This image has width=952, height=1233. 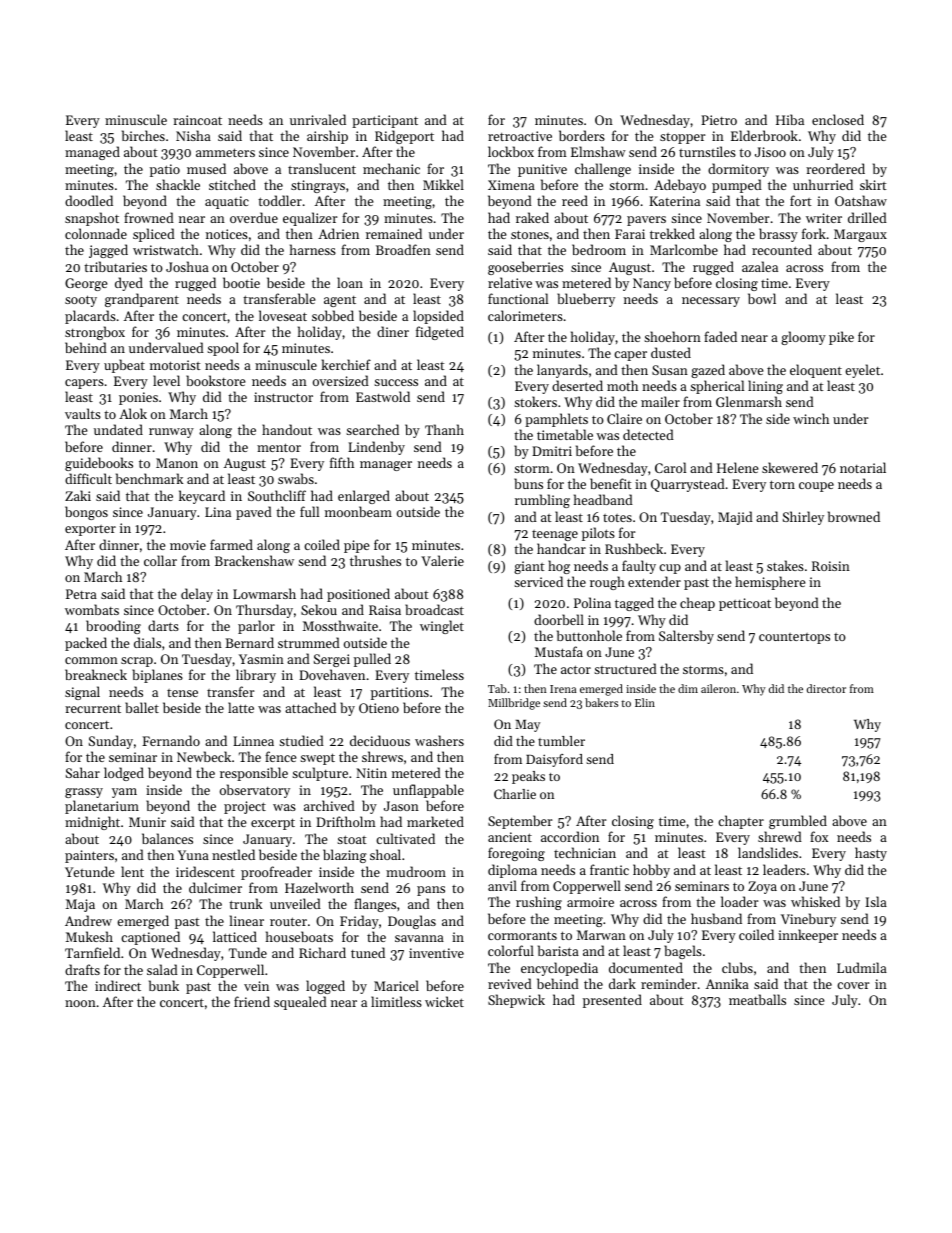 I want to click on loan, so click(x=350, y=282).
